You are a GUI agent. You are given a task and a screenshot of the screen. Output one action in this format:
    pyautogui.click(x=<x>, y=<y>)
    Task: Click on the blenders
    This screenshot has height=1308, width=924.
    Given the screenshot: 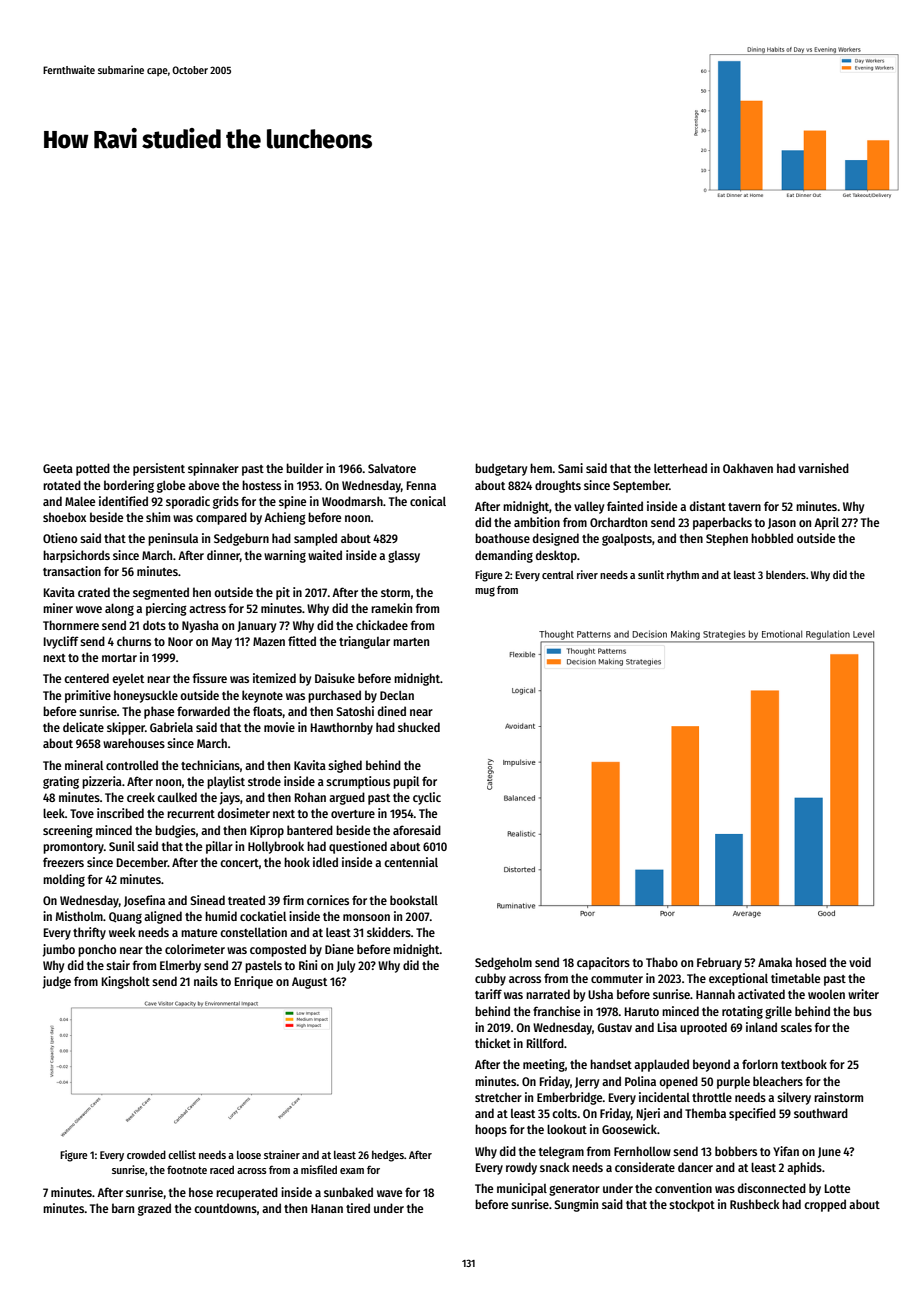 What is the action you would take?
    pyautogui.click(x=786, y=574)
